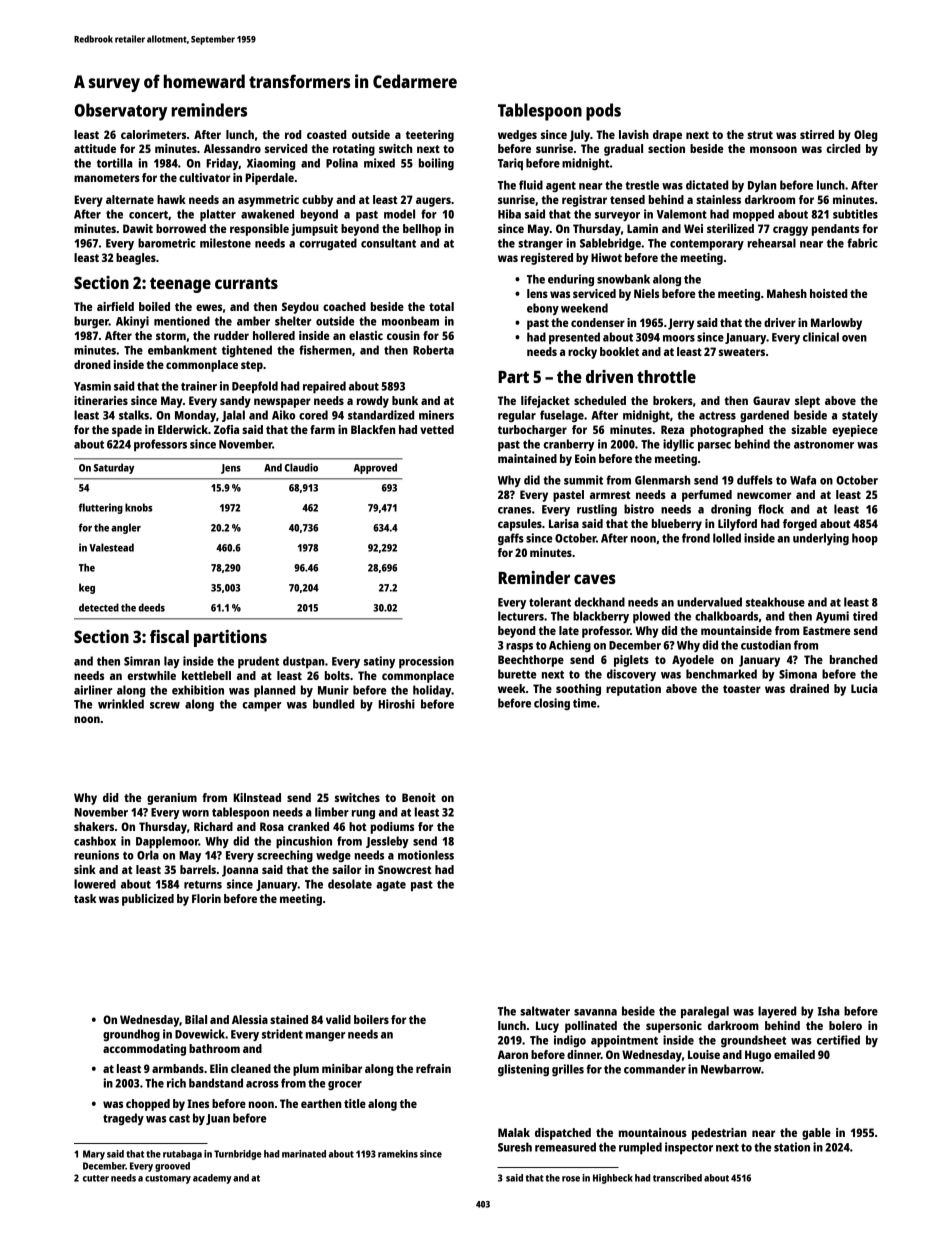 This screenshot has width=952, height=1233. I want to click on Approved, so click(375, 468).
